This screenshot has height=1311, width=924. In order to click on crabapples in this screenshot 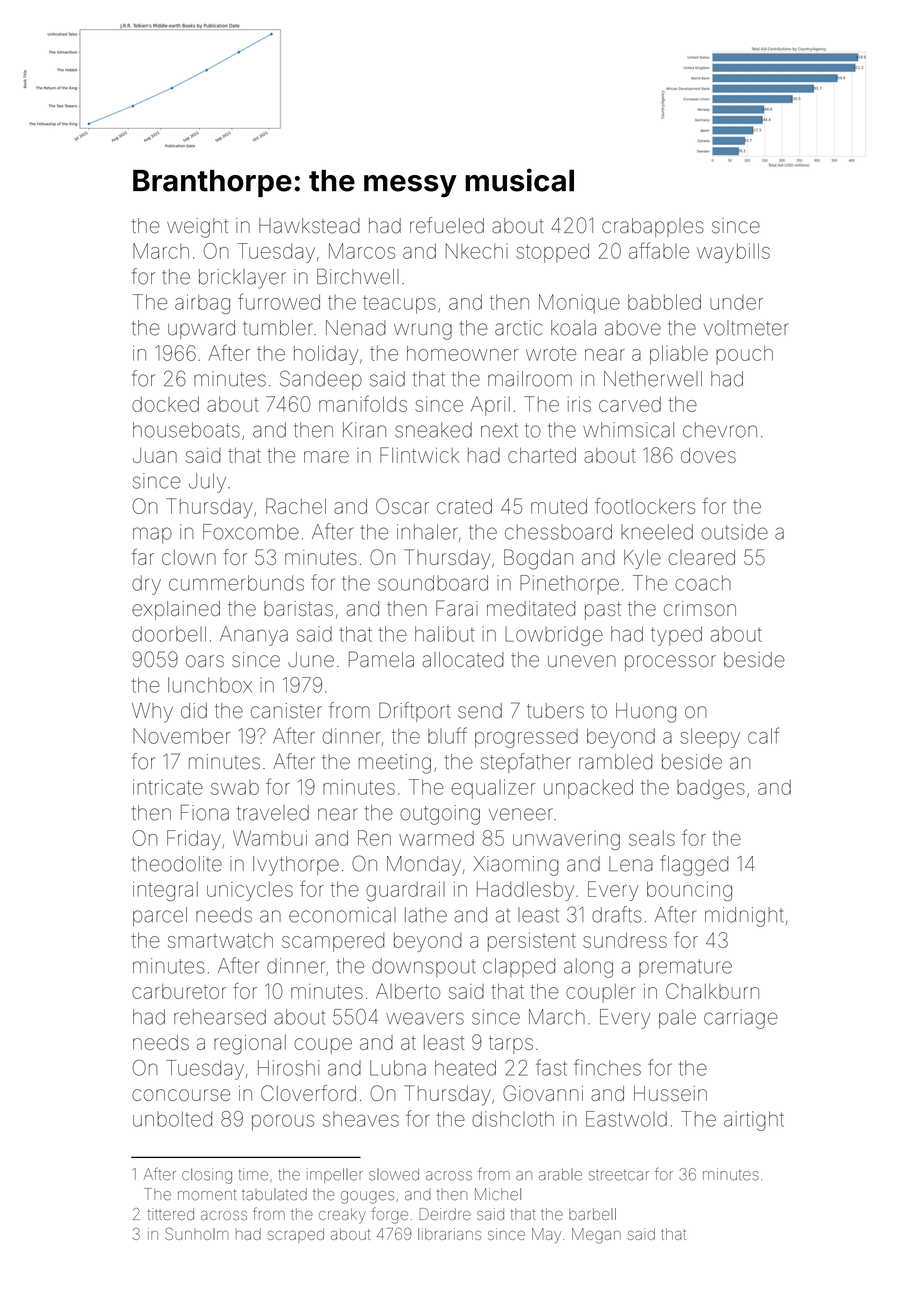, I will do `click(653, 227)`.
